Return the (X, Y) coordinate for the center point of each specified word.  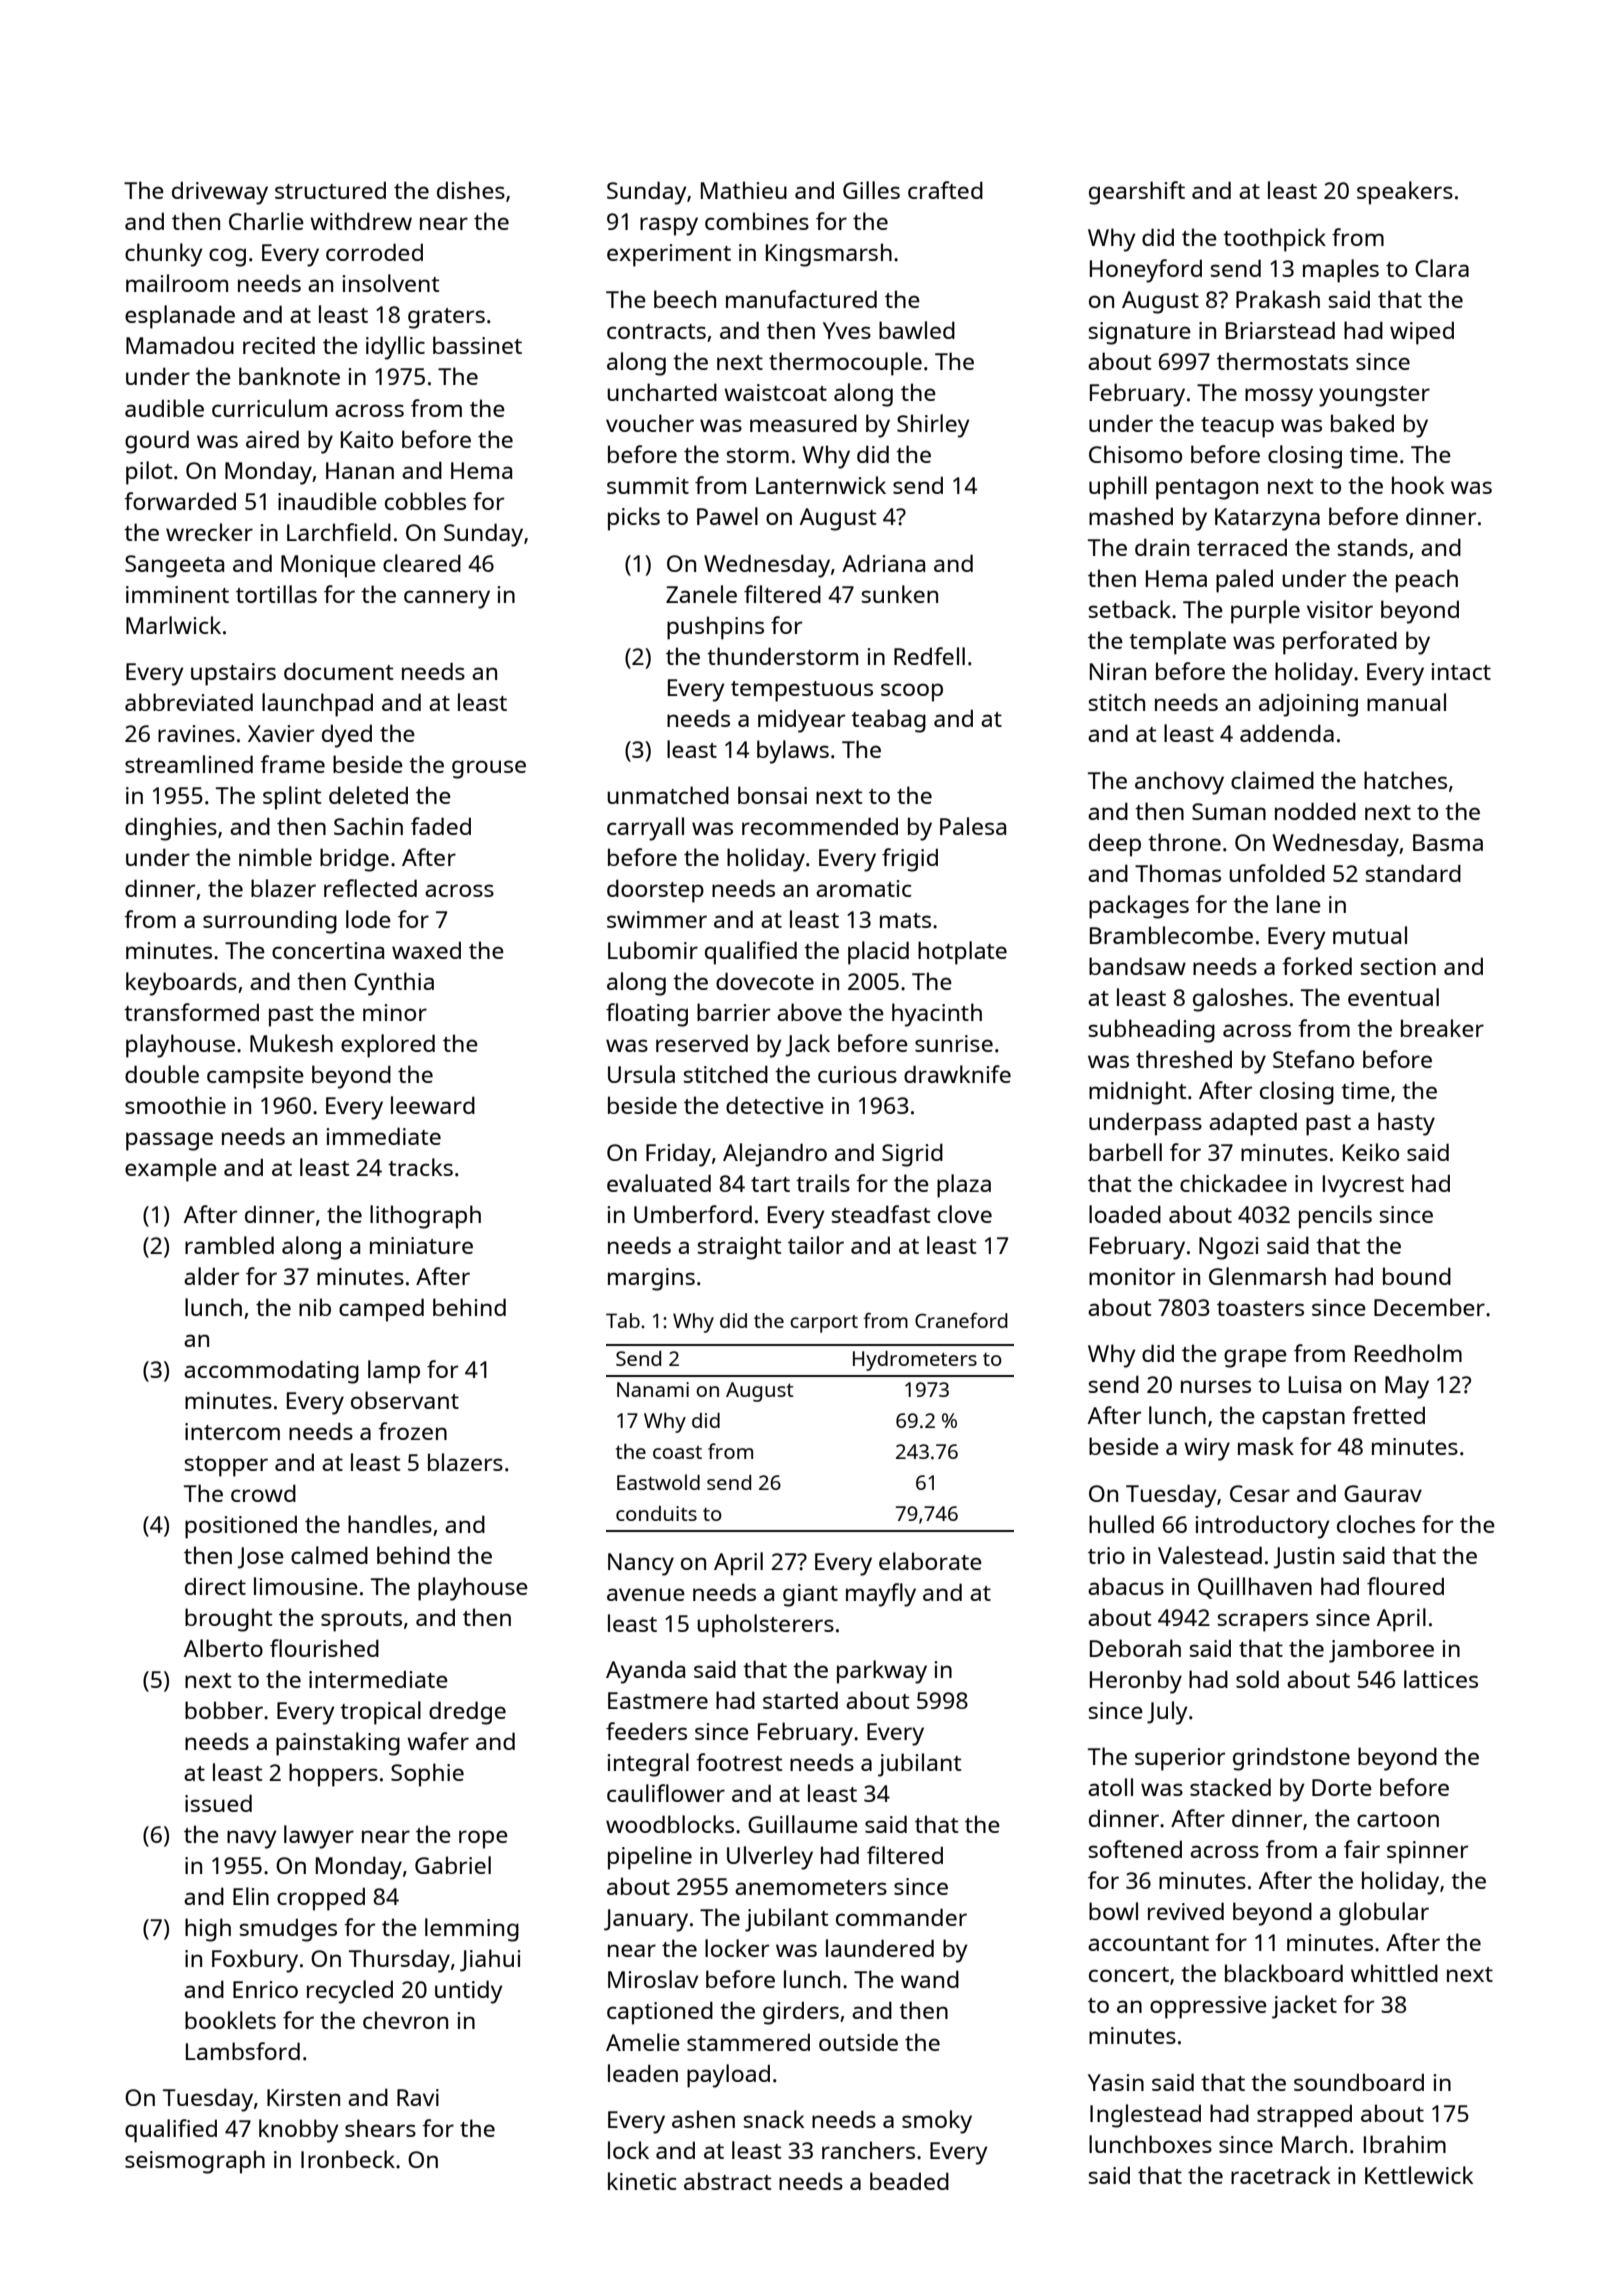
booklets (230, 2020)
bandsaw (1137, 966)
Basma (1448, 842)
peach (1427, 581)
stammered (748, 2042)
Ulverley (770, 1858)
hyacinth (937, 1015)
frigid (910, 860)
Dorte (1342, 1787)
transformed (191, 1012)
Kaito (367, 439)
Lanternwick (821, 485)
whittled (1394, 1973)
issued (218, 1803)
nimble (275, 857)
